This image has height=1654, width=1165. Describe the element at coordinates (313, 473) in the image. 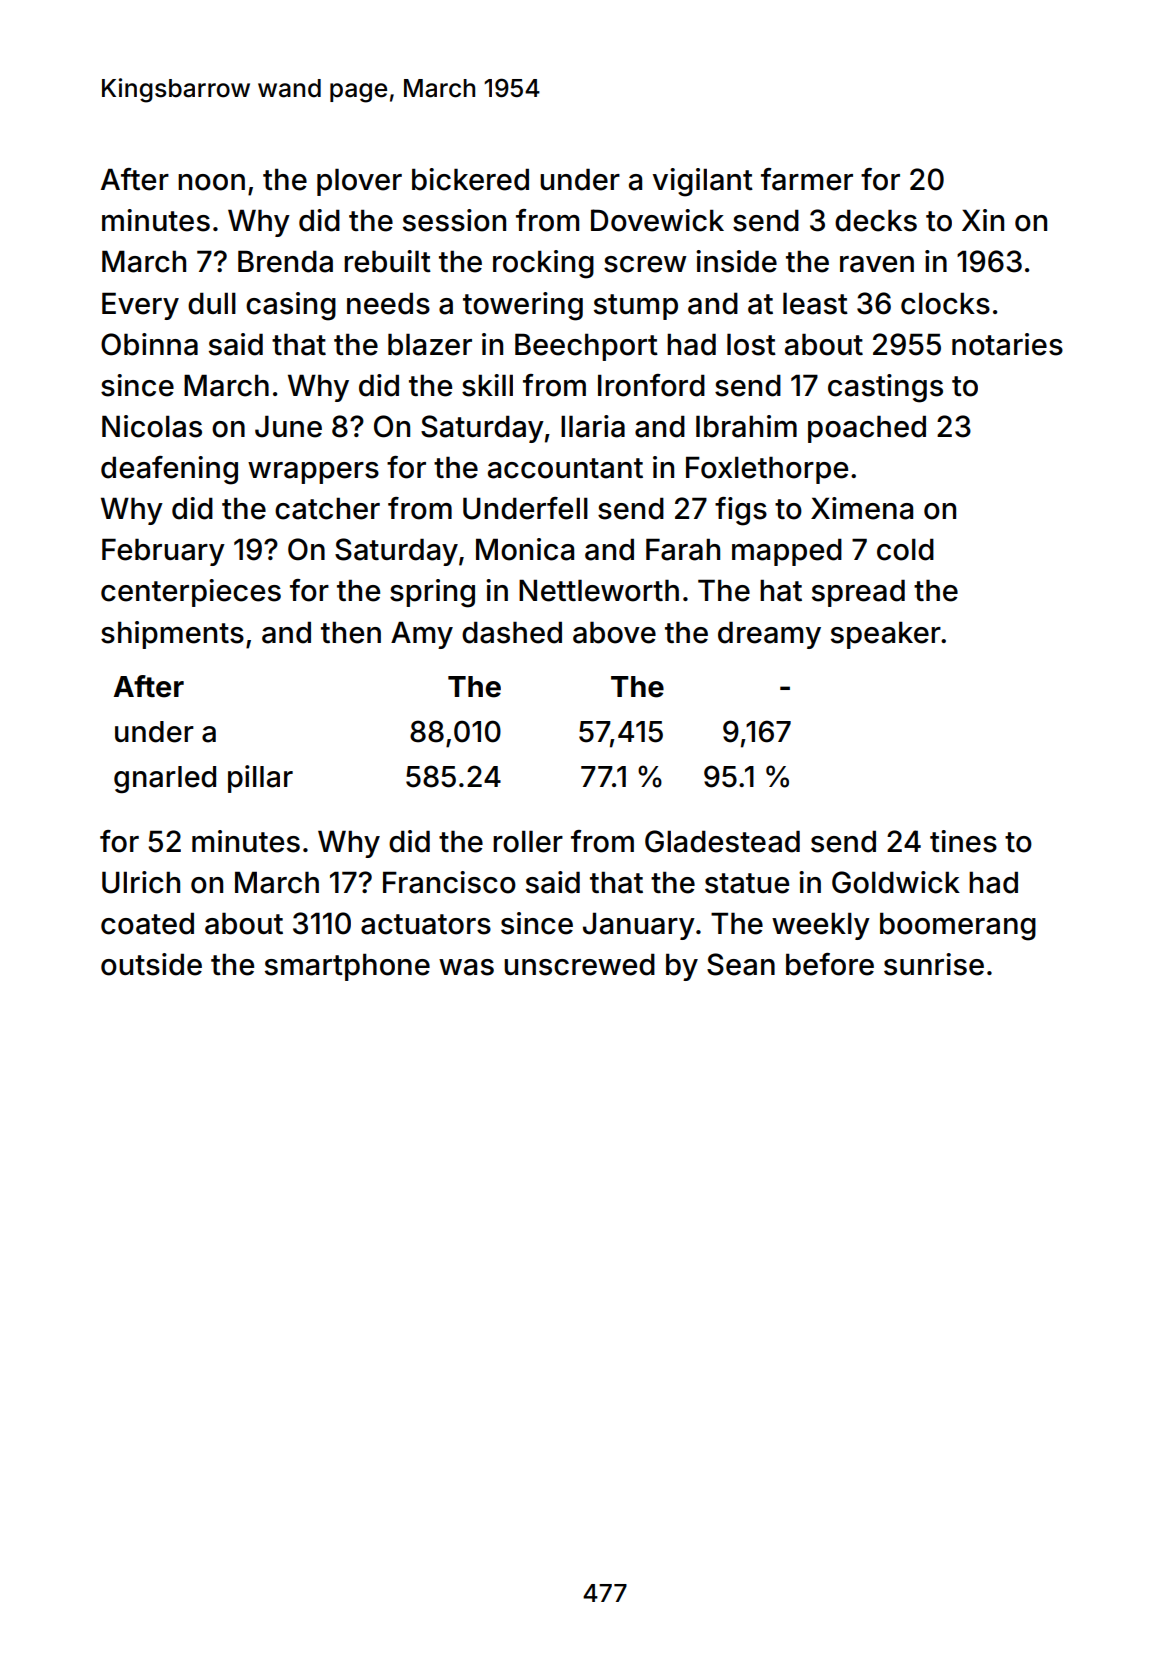

I see `wrappers` at that location.
